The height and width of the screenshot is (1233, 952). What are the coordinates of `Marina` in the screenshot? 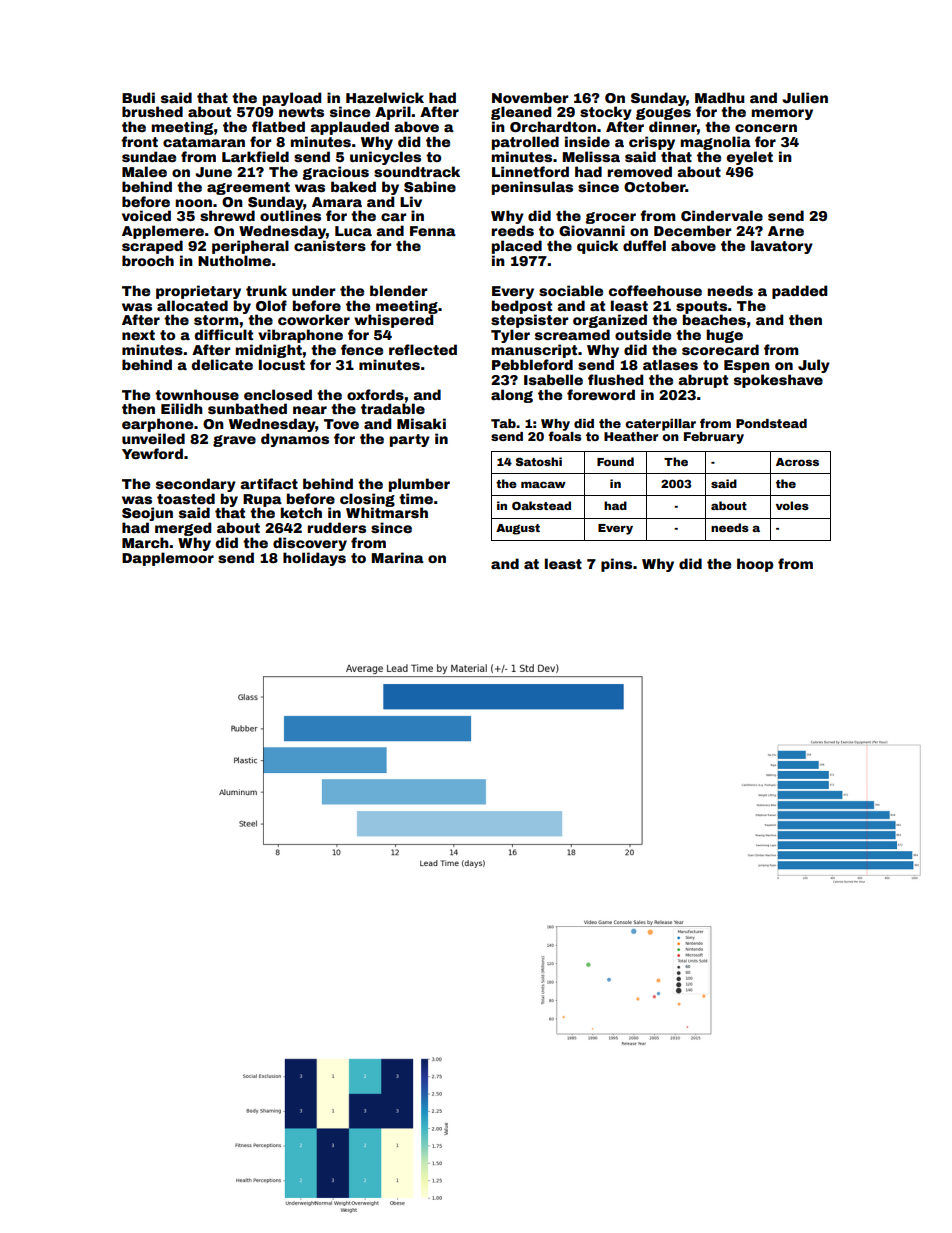 It's located at (398, 557).
